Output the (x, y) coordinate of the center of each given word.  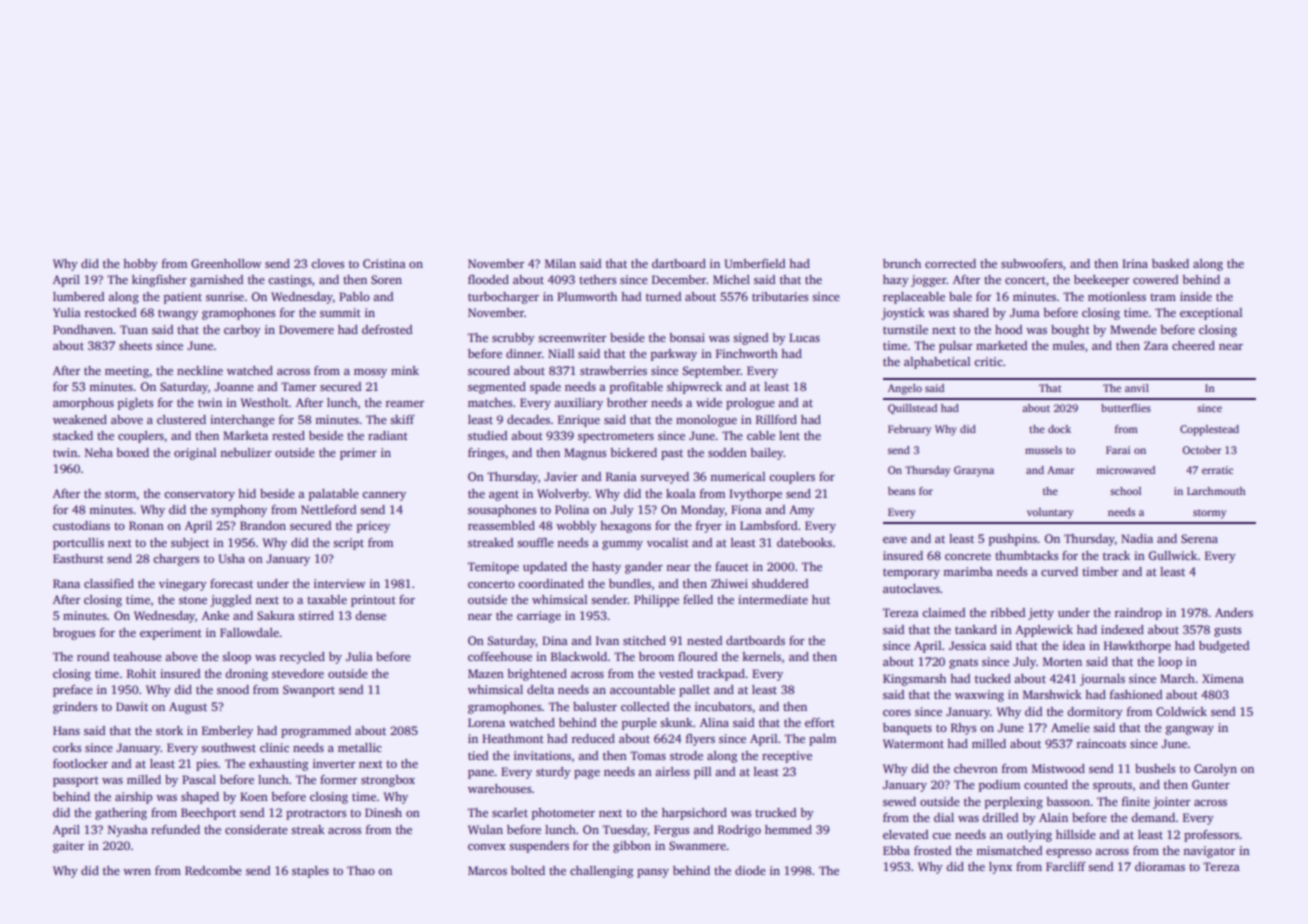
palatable (334, 495)
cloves (327, 263)
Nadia (1137, 538)
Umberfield (755, 263)
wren (137, 872)
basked (1170, 263)
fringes (486, 454)
